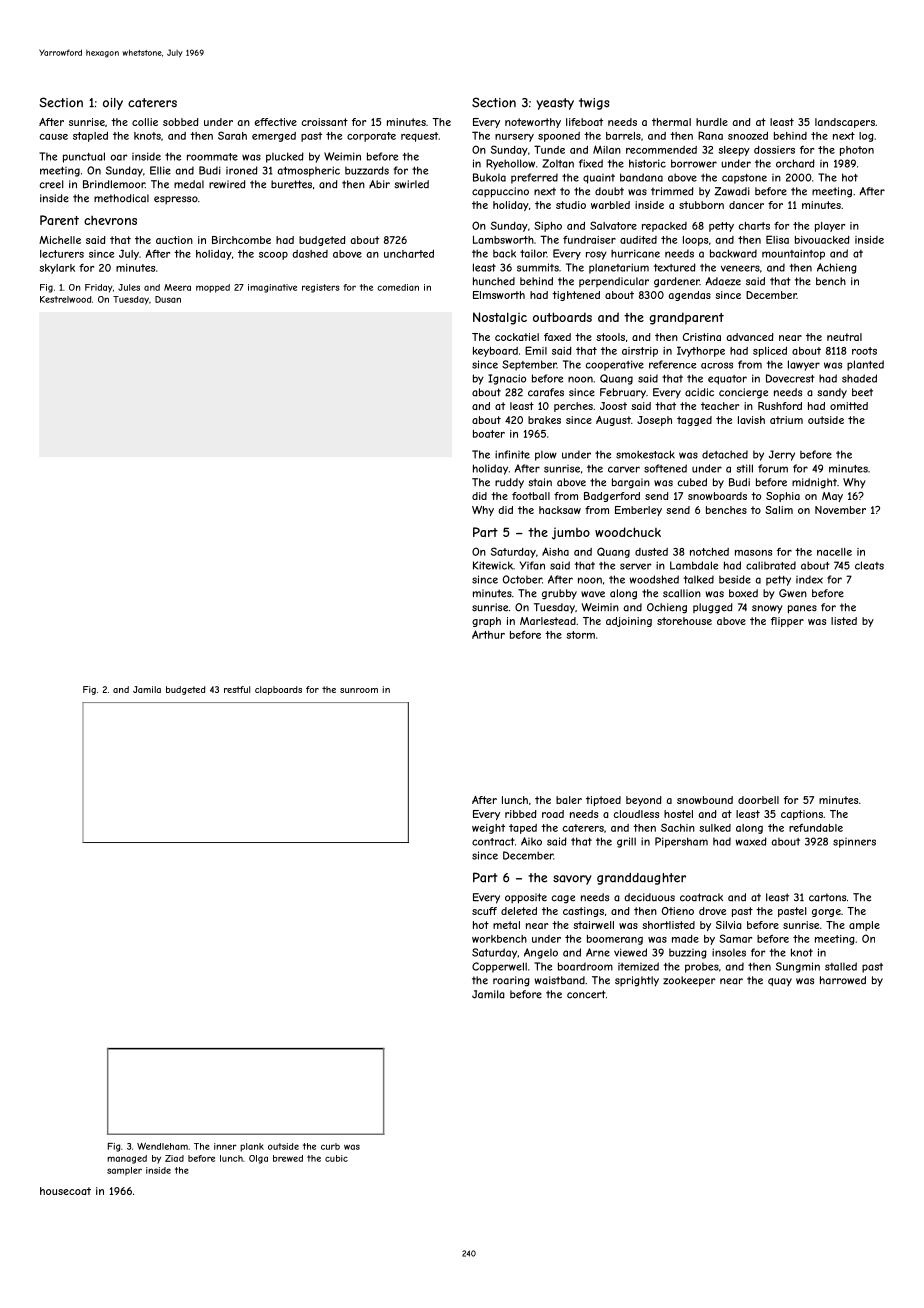  I want to click on panes, so click(802, 609).
